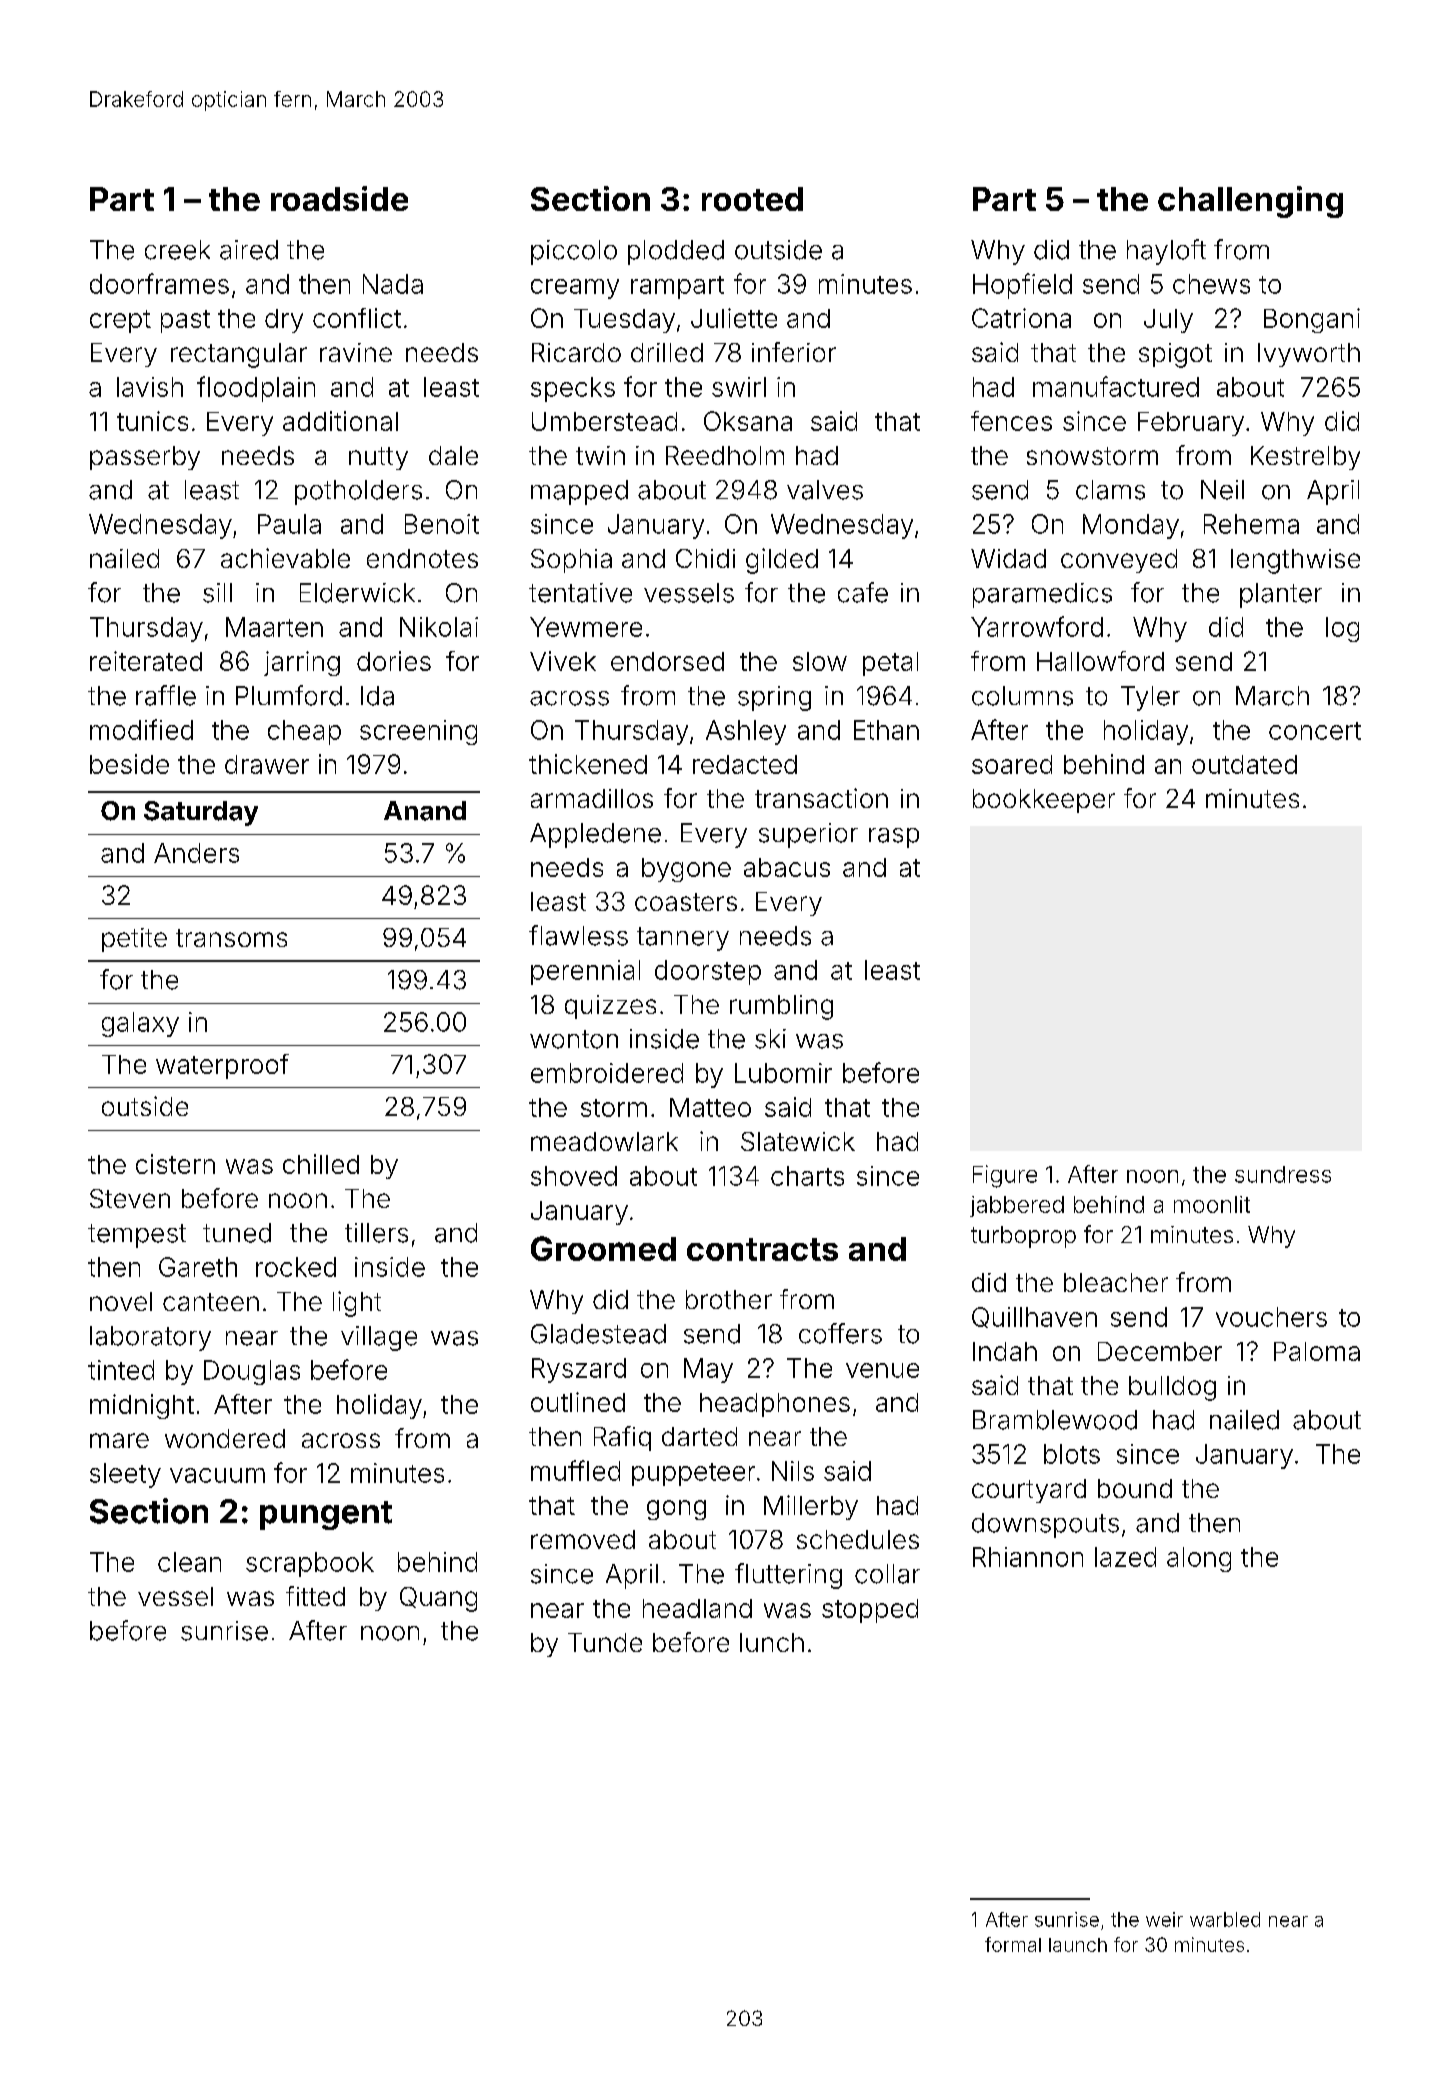 Image resolution: width=1450 pixels, height=2100 pixels. What do you see at coordinates (150, 387) in the screenshot?
I see `lavish` at bounding box center [150, 387].
